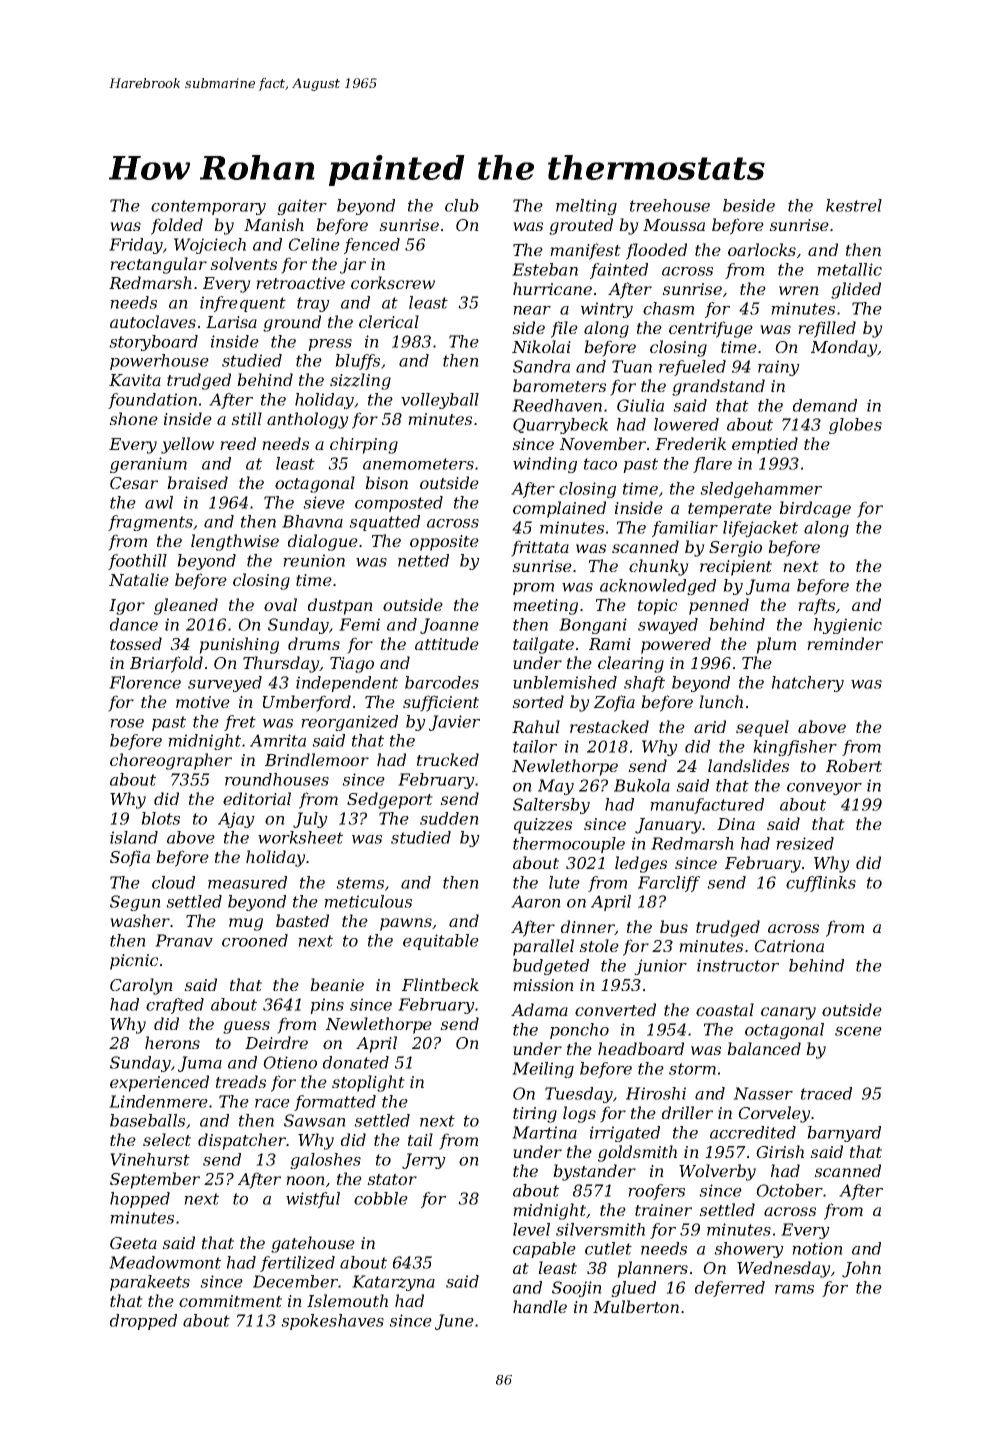 The height and width of the screenshot is (1437, 992). What do you see at coordinates (543, 1070) in the screenshot?
I see `Meiling` at bounding box center [543, 1070].
